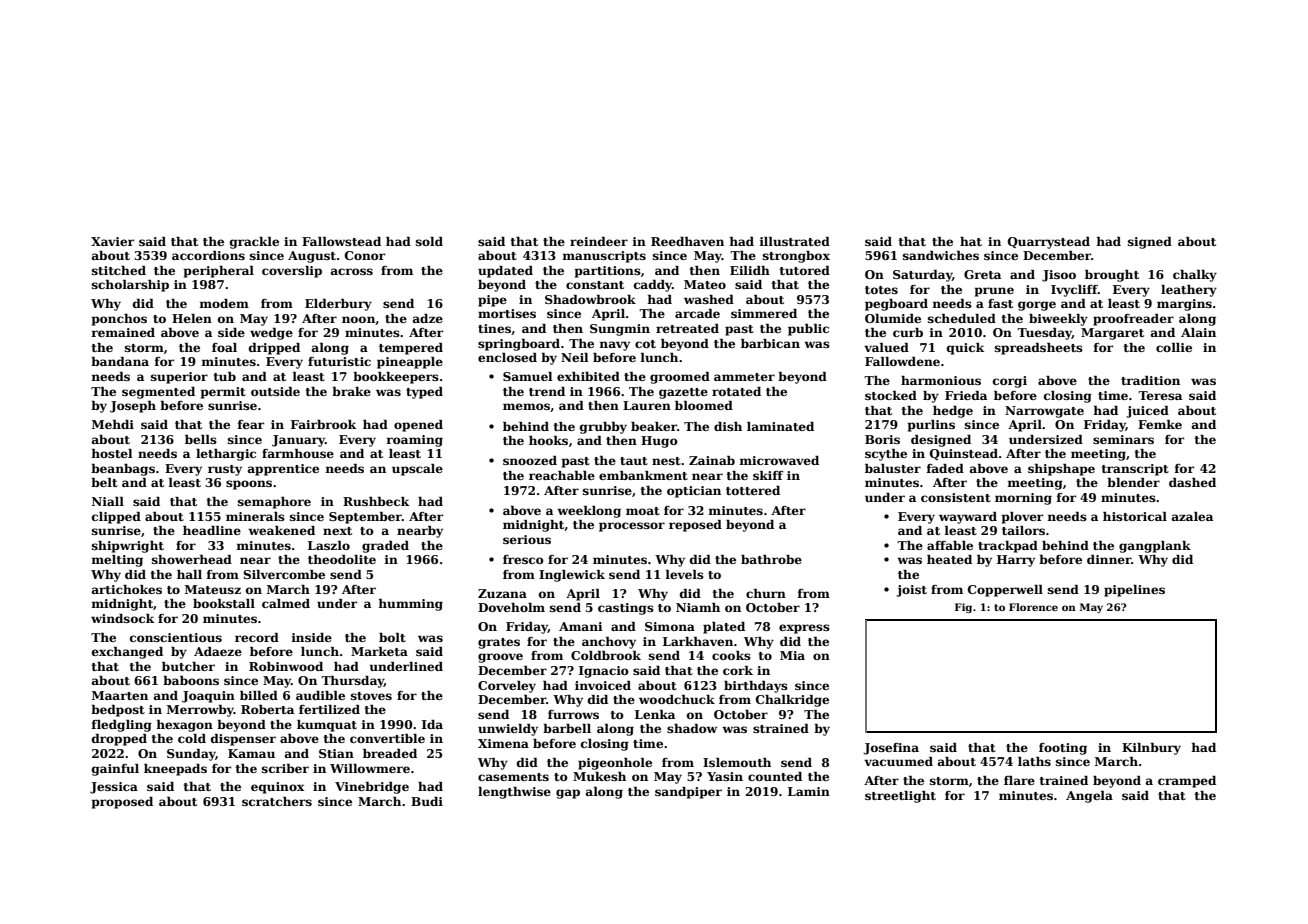 The image size is (1308, 924). Describe the element at coordinates (1049, 243) in the screenshot. I see `Quarrystead` at that location.
